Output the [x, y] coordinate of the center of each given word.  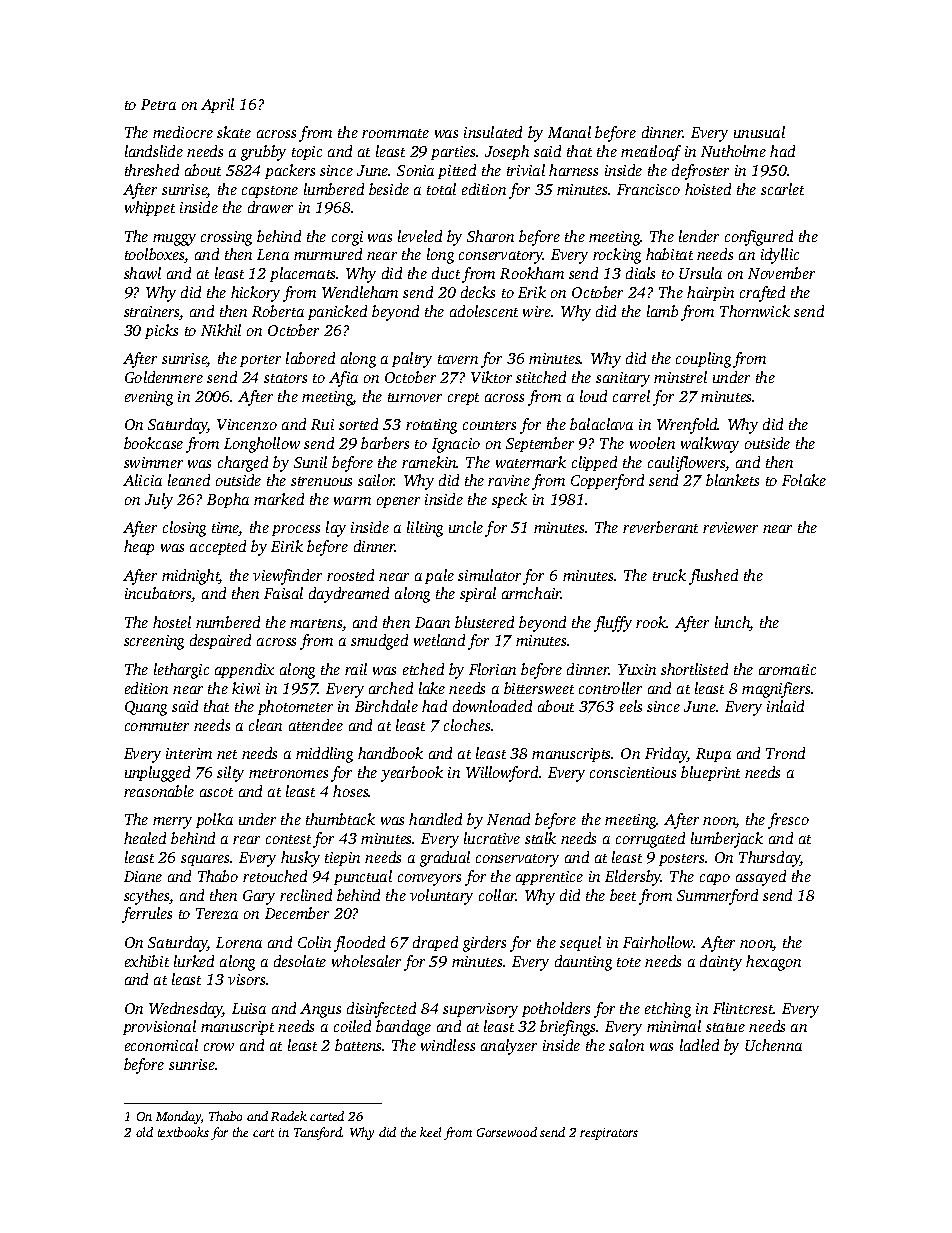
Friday [666, 755]
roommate [395, 133]
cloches [467, 725]
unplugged [157, 774]
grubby [263, 153]
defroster [700, 172]
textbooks [183, 1132]
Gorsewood [507, 1132]
